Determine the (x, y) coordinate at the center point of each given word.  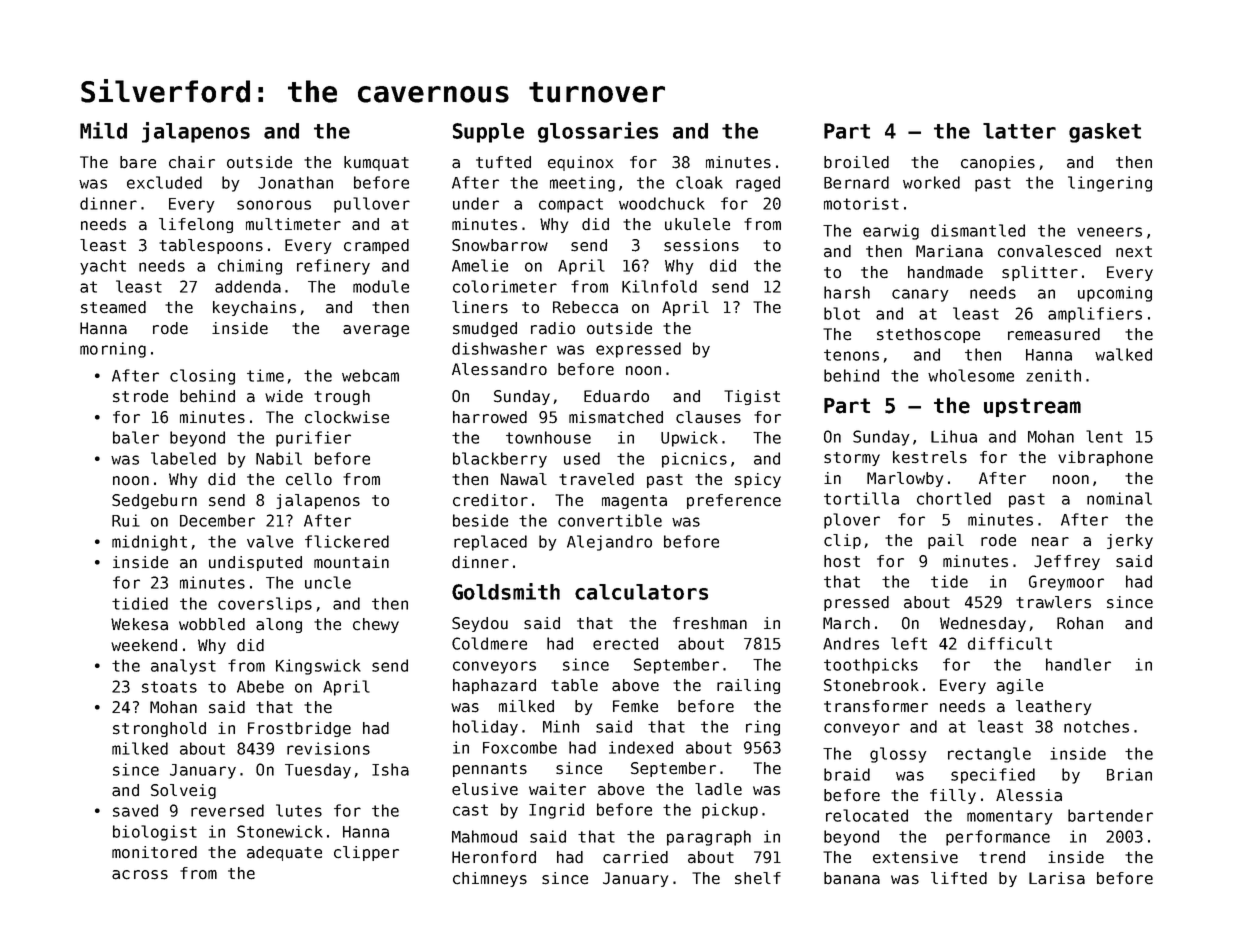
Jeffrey (1067, 562)
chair (192, 162)
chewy (376, 625)
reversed (227, 810)
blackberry (500, 460)
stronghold (159, 729)
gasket (1105, 133)
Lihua (954, 436)
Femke (635, 706)
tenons (851, 355)
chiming (250, 267)
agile (1020, 686)
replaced (490, 543)
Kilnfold (659, 286)
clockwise (347, 417)
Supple (488, 133)
